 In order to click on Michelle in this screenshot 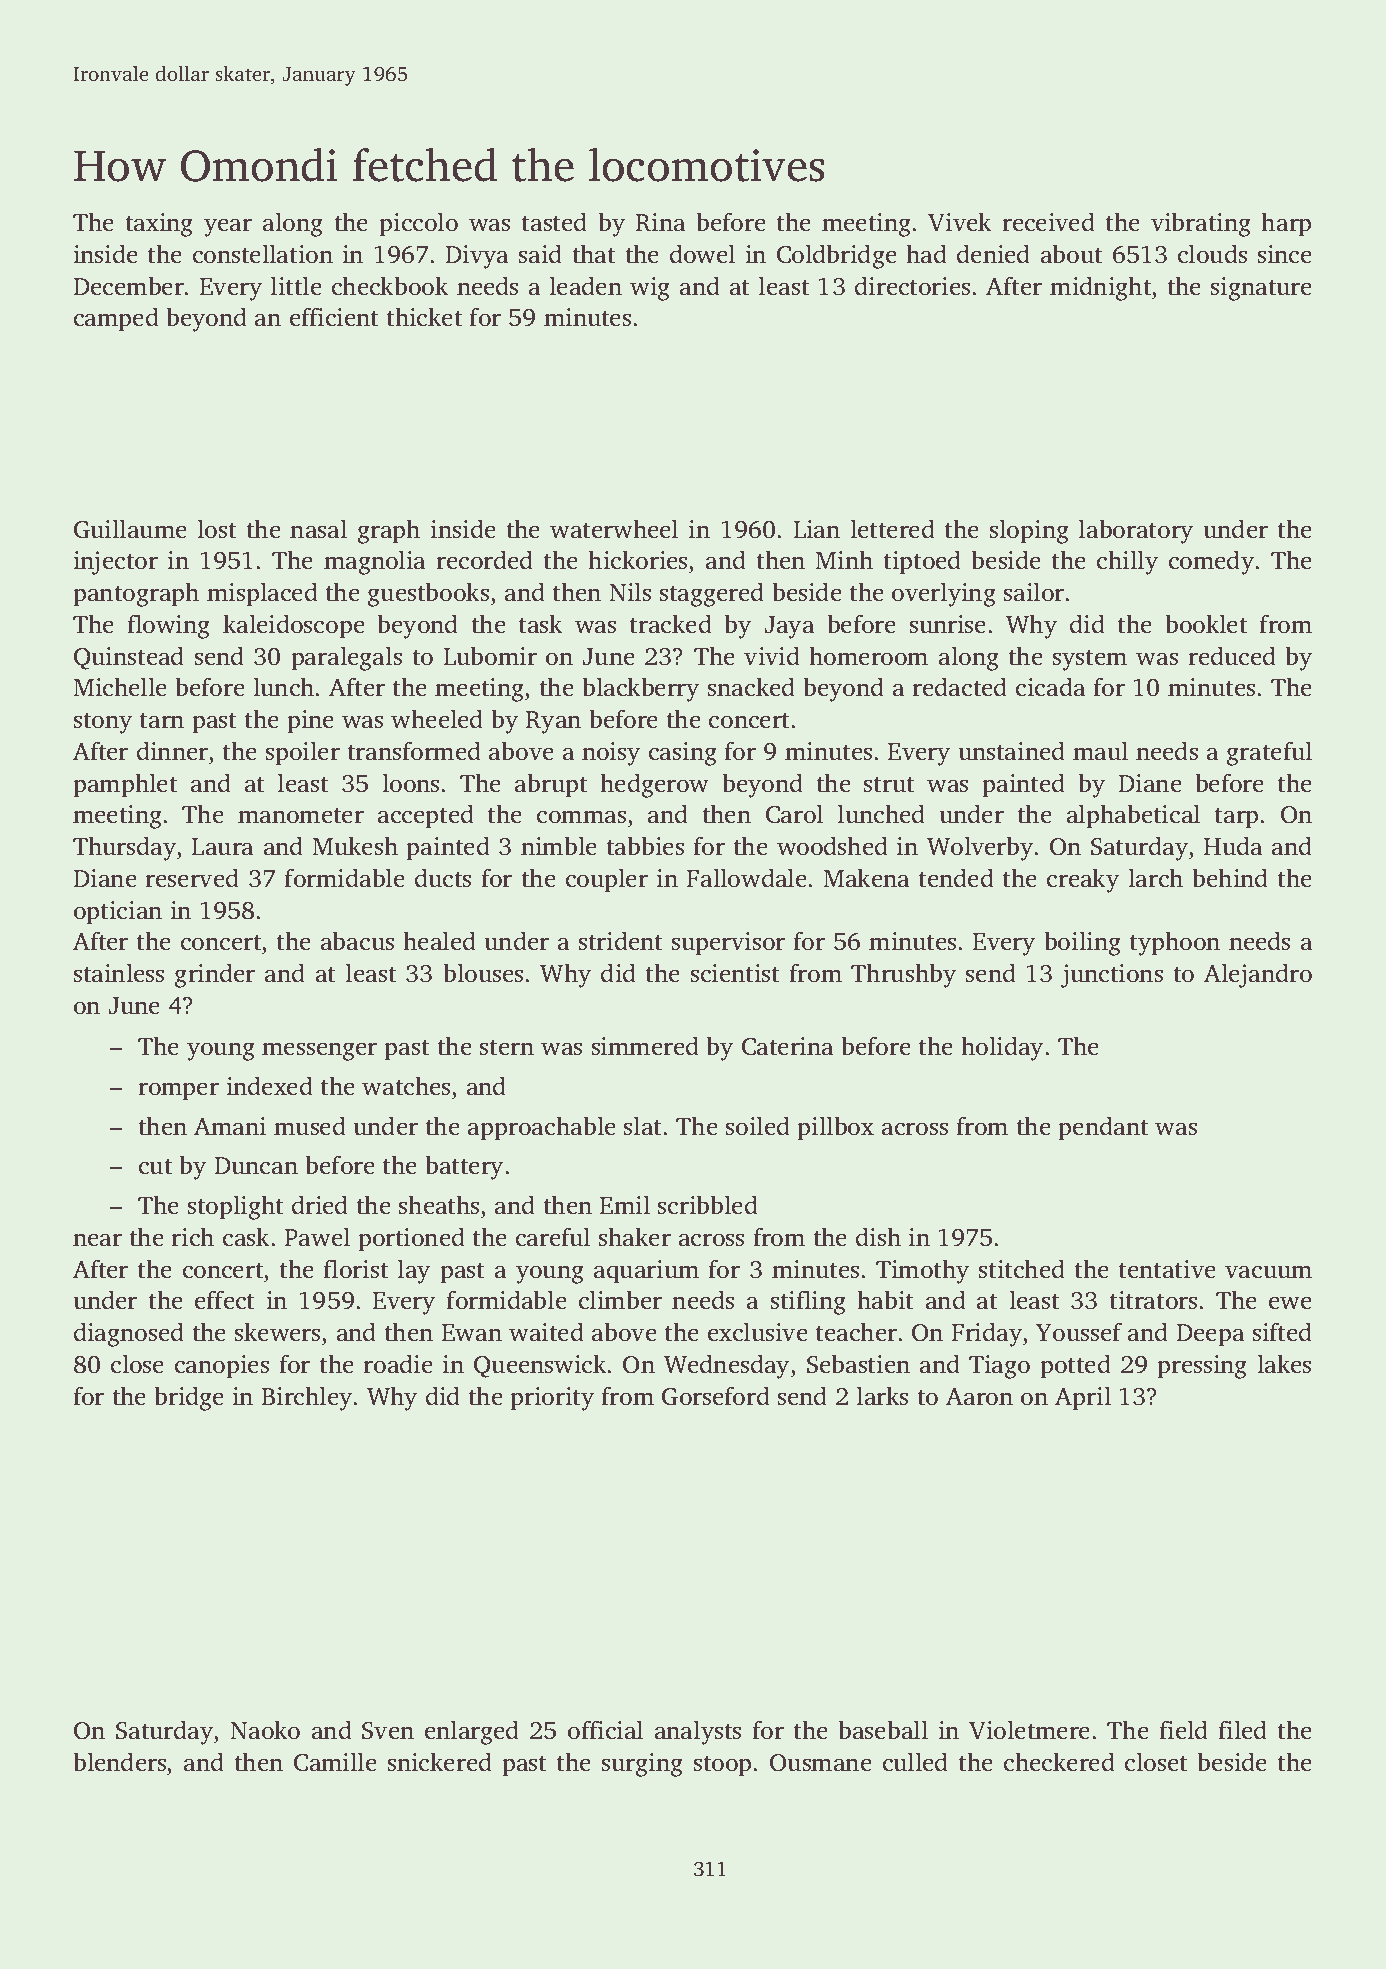, I will do `click(120, 687)`.
